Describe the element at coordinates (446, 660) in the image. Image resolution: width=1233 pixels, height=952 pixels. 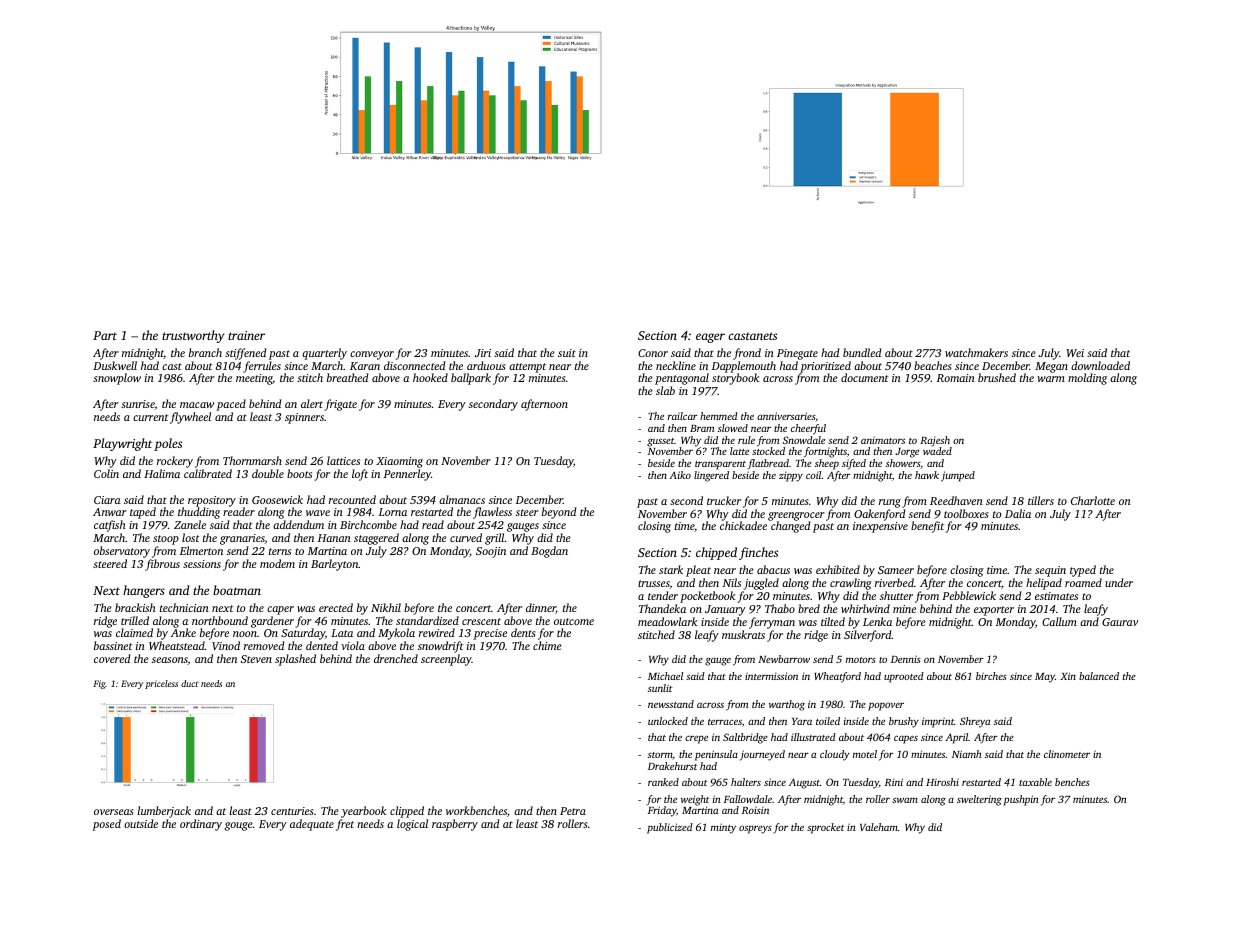
I see `screenplay` at that location.
